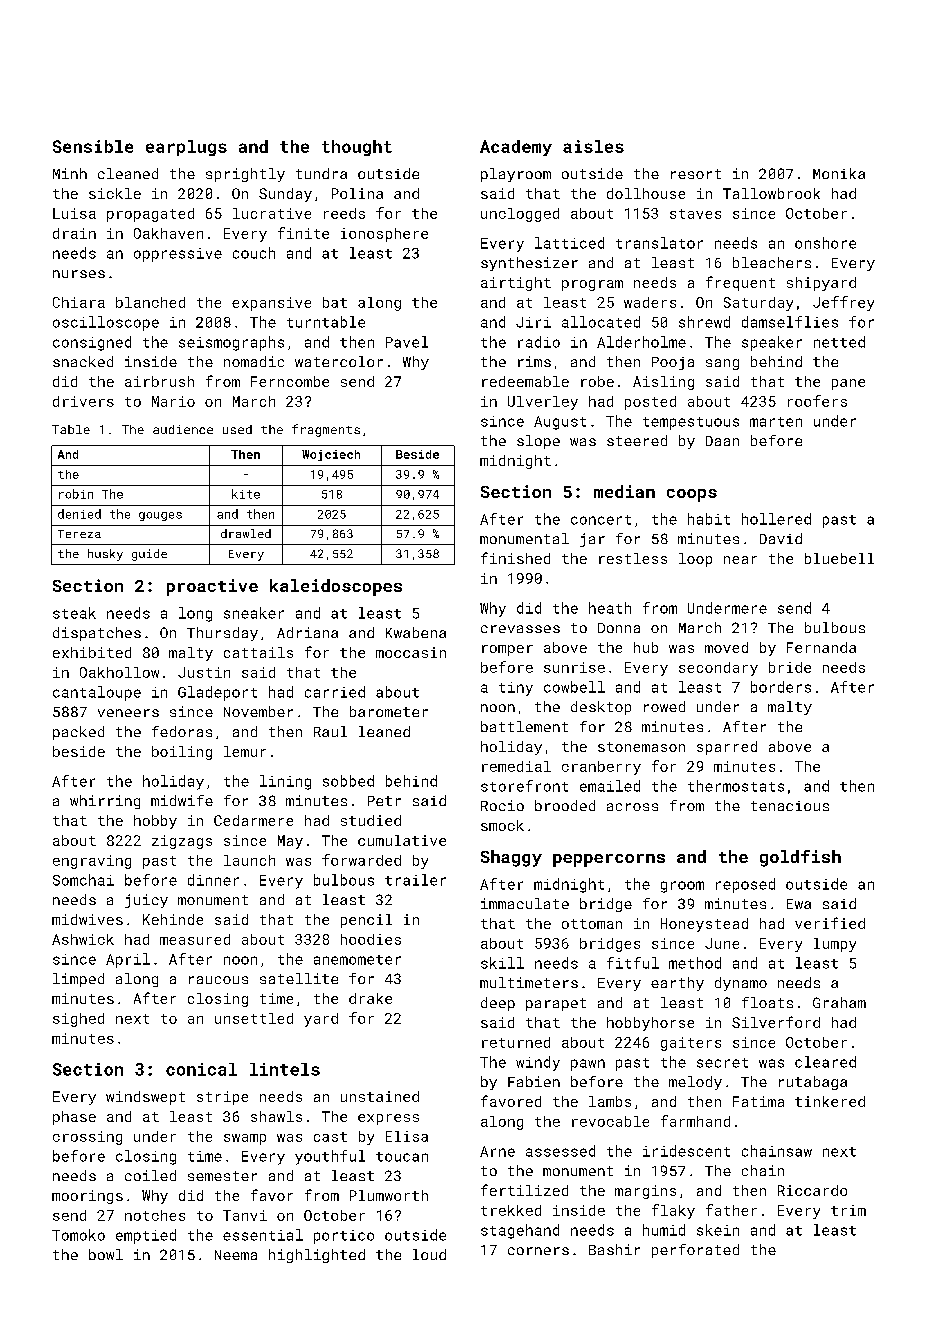 The height and width of the screenshot is (1327, 934). What do you see at coordinates (839, 173) in the screenshot?
I see `Monika` at bounding box center [839, 173].
